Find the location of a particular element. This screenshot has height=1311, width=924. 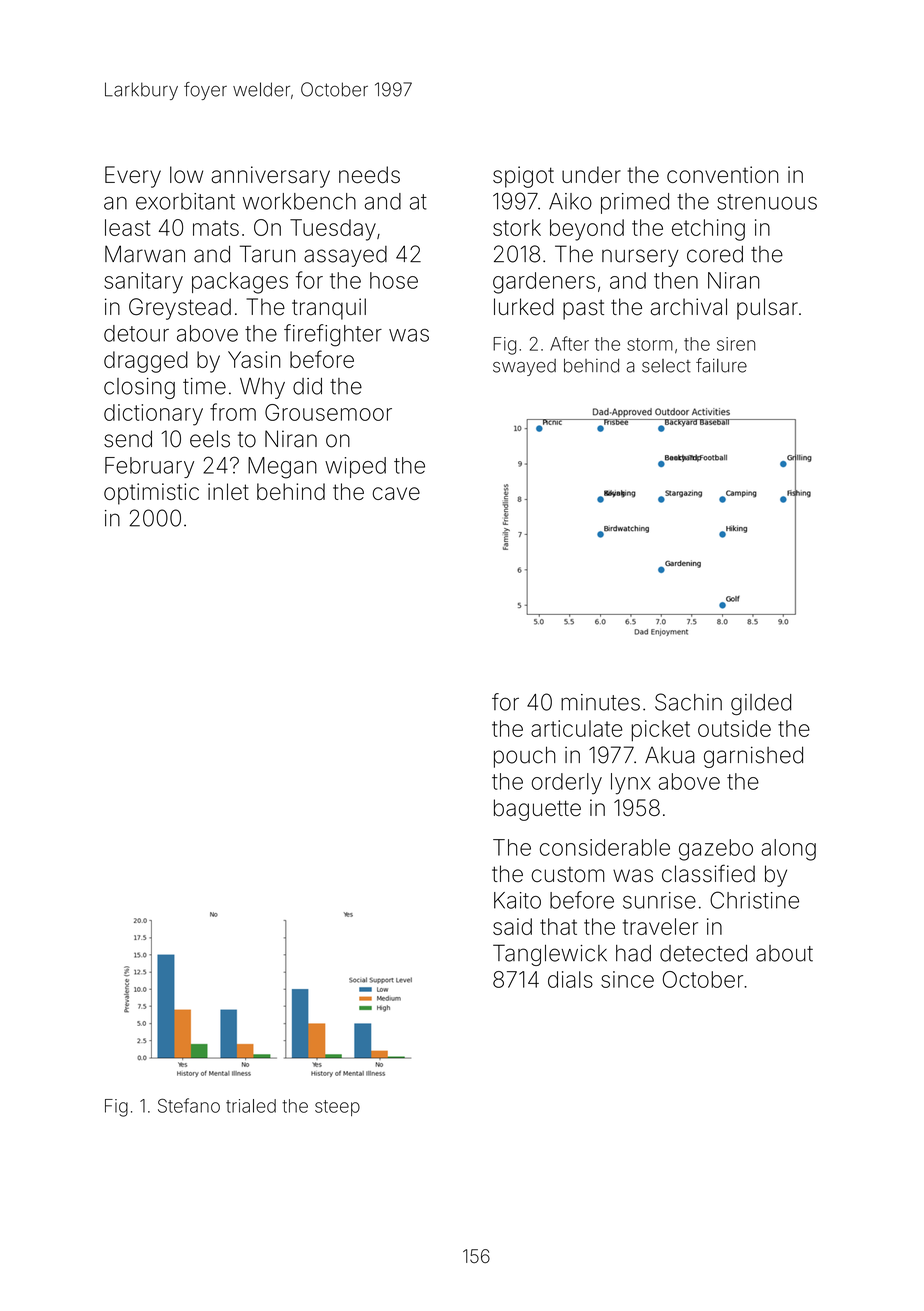

Stefano is located at coordinates (189, 1105).
